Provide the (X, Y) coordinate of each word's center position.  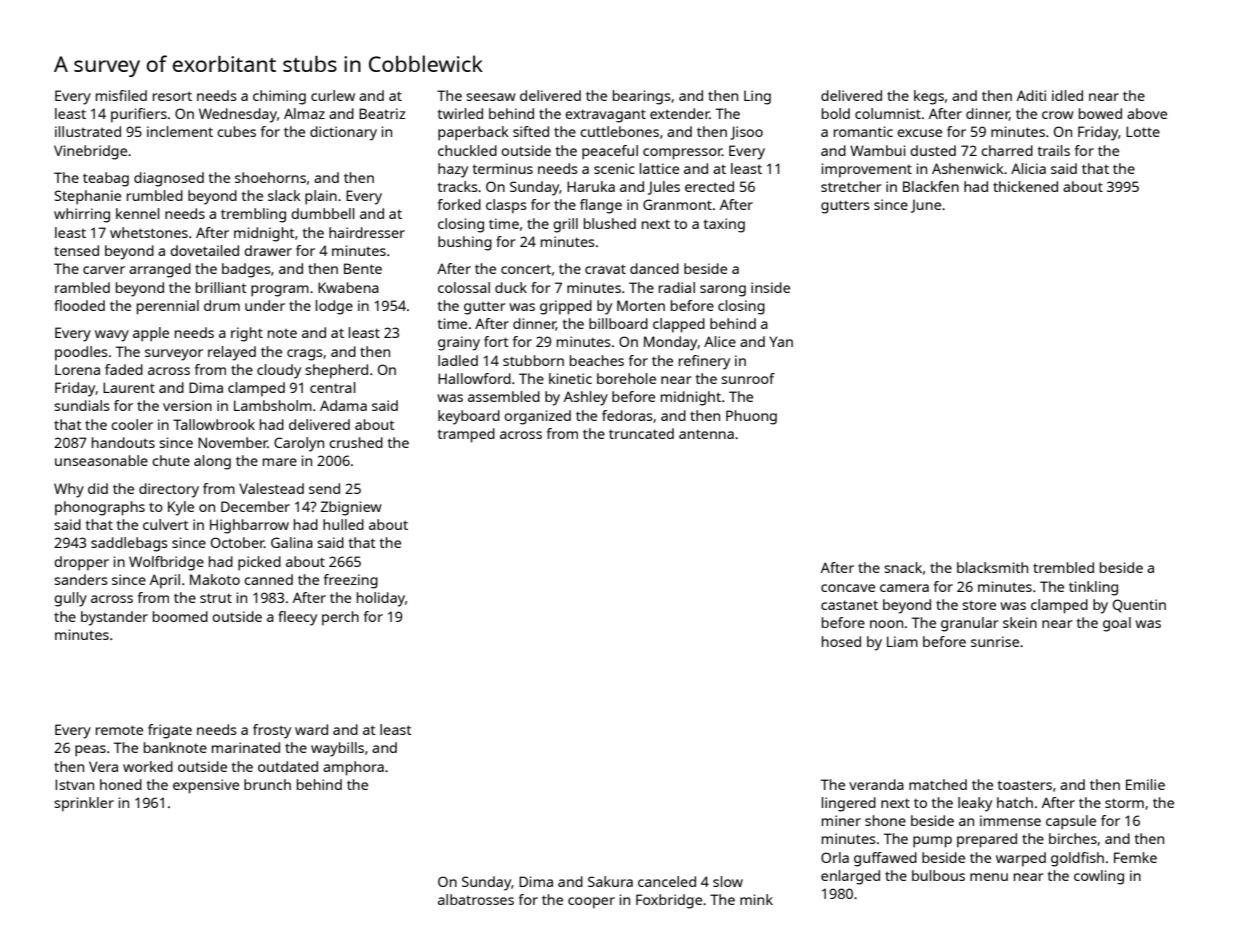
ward (311, 729)
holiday (381, 599)
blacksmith (992, 567)
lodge (334, 307)
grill (565, 225)
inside (770, 287)
